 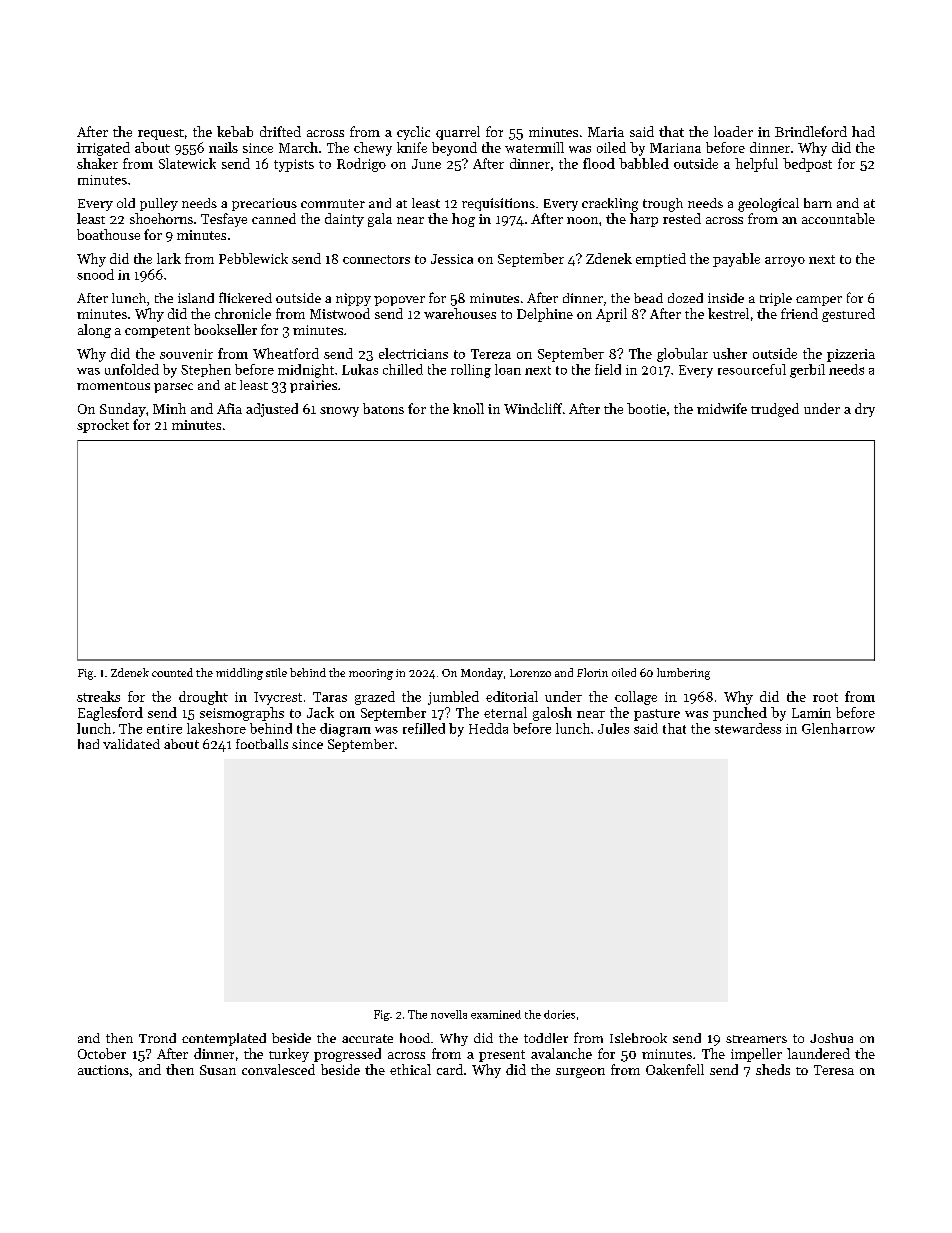 I want to click on Florin, so click(x=592, y=672).
